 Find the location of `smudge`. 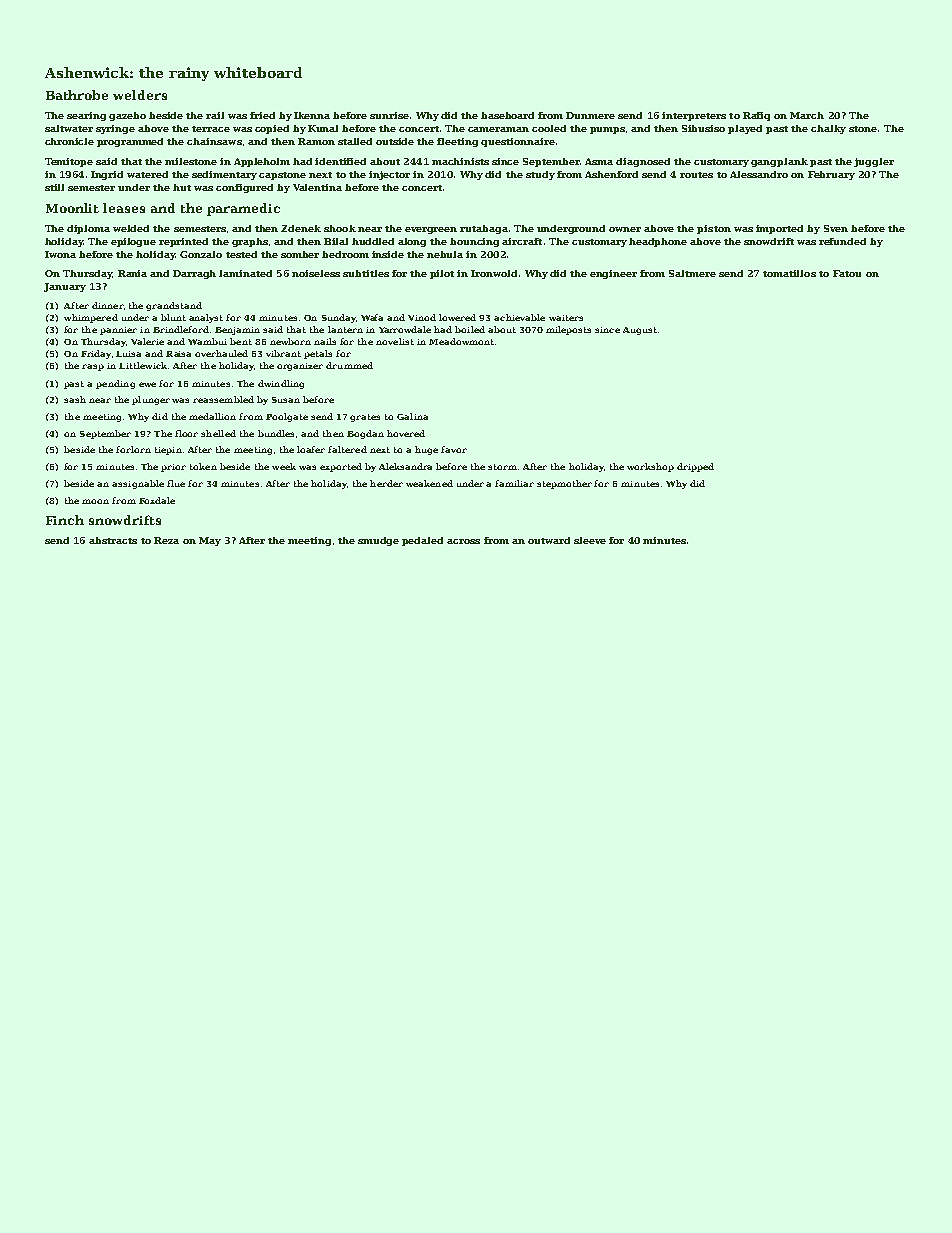

smudge is located at coordinates (378, 541).
